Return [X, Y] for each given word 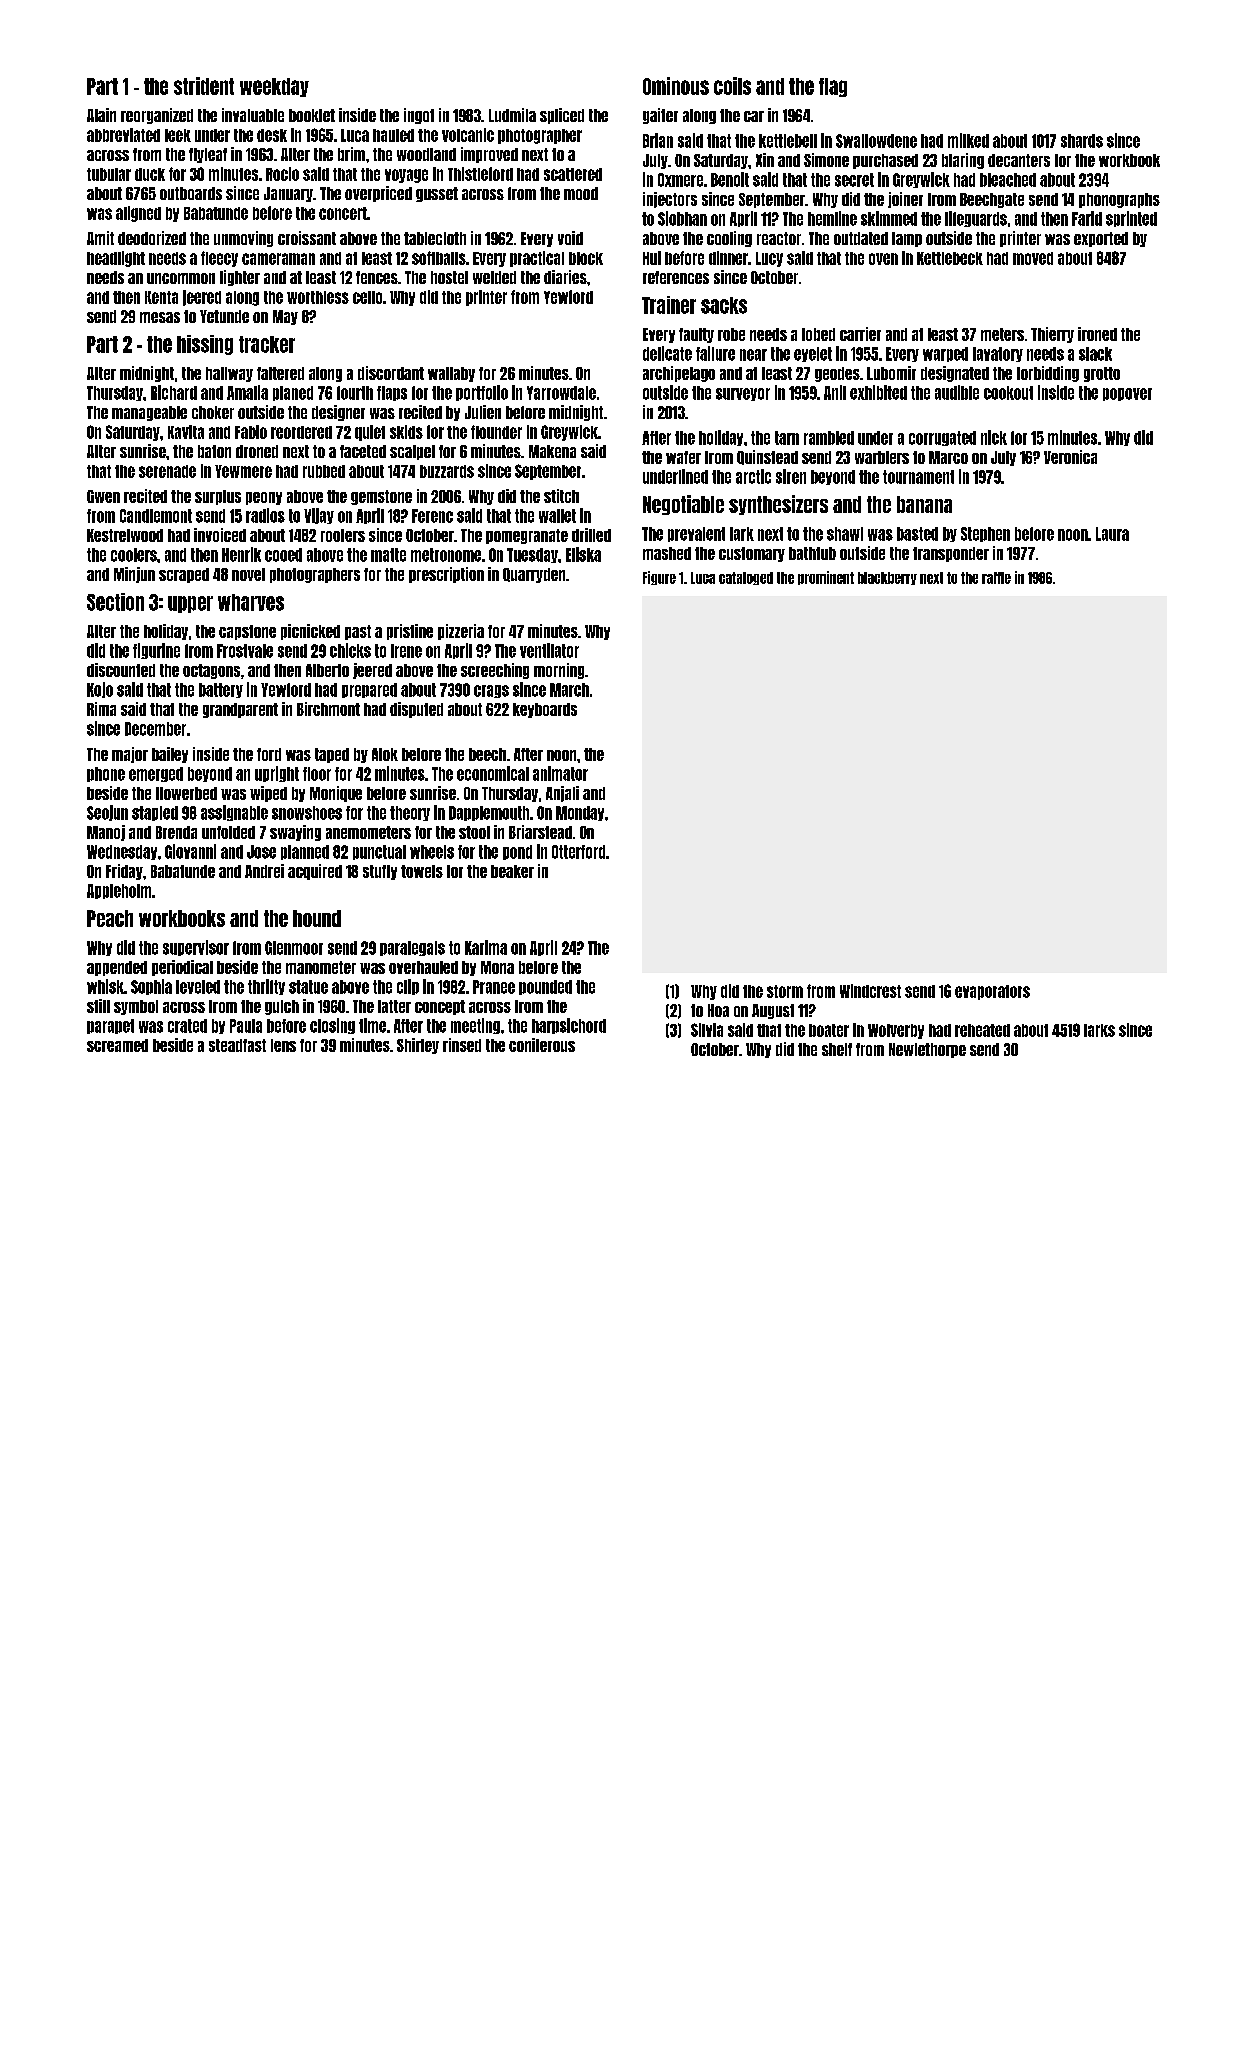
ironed [1097, 334]
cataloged [746, 578]
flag [833, 87]
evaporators [992, 992]
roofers [343, 535]
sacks [724, 305]
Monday [580, 813]
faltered [280, 373]
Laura [1112, 534]
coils [732, 86]
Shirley [418, 1046]
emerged [156, 774]
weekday [274, 87]
